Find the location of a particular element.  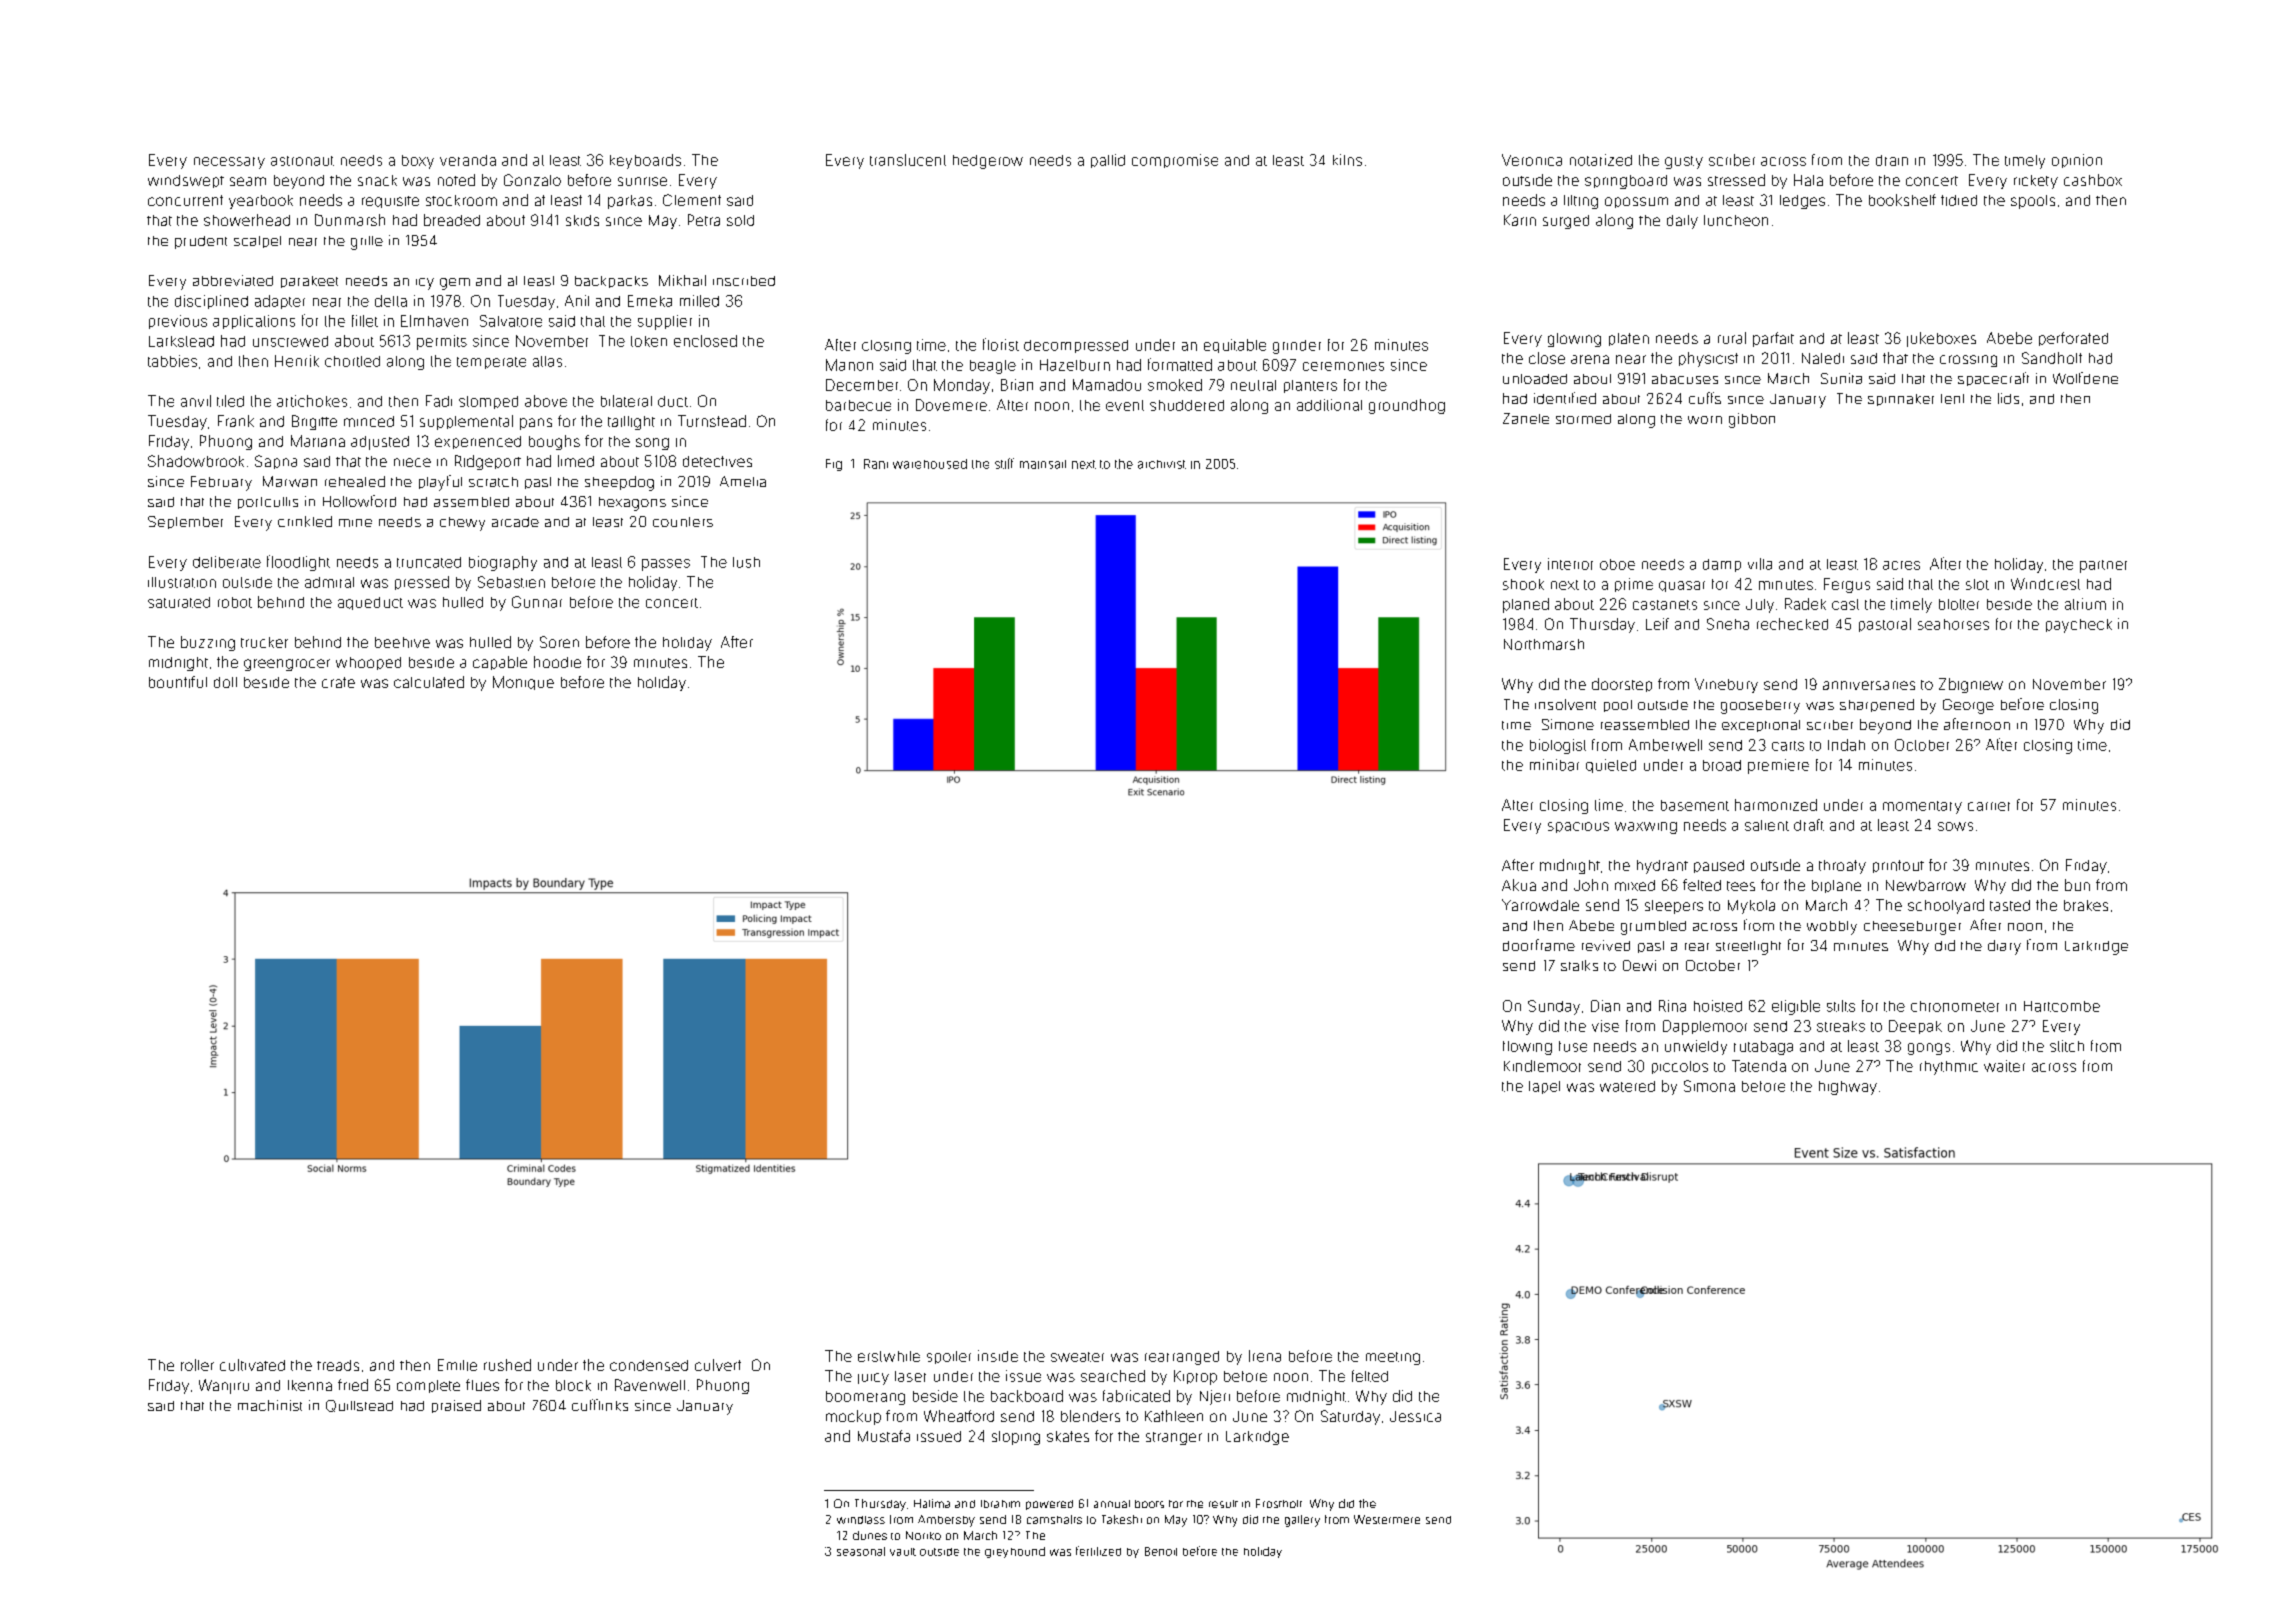

Benoit is located at coordinates (1161, 1551).
